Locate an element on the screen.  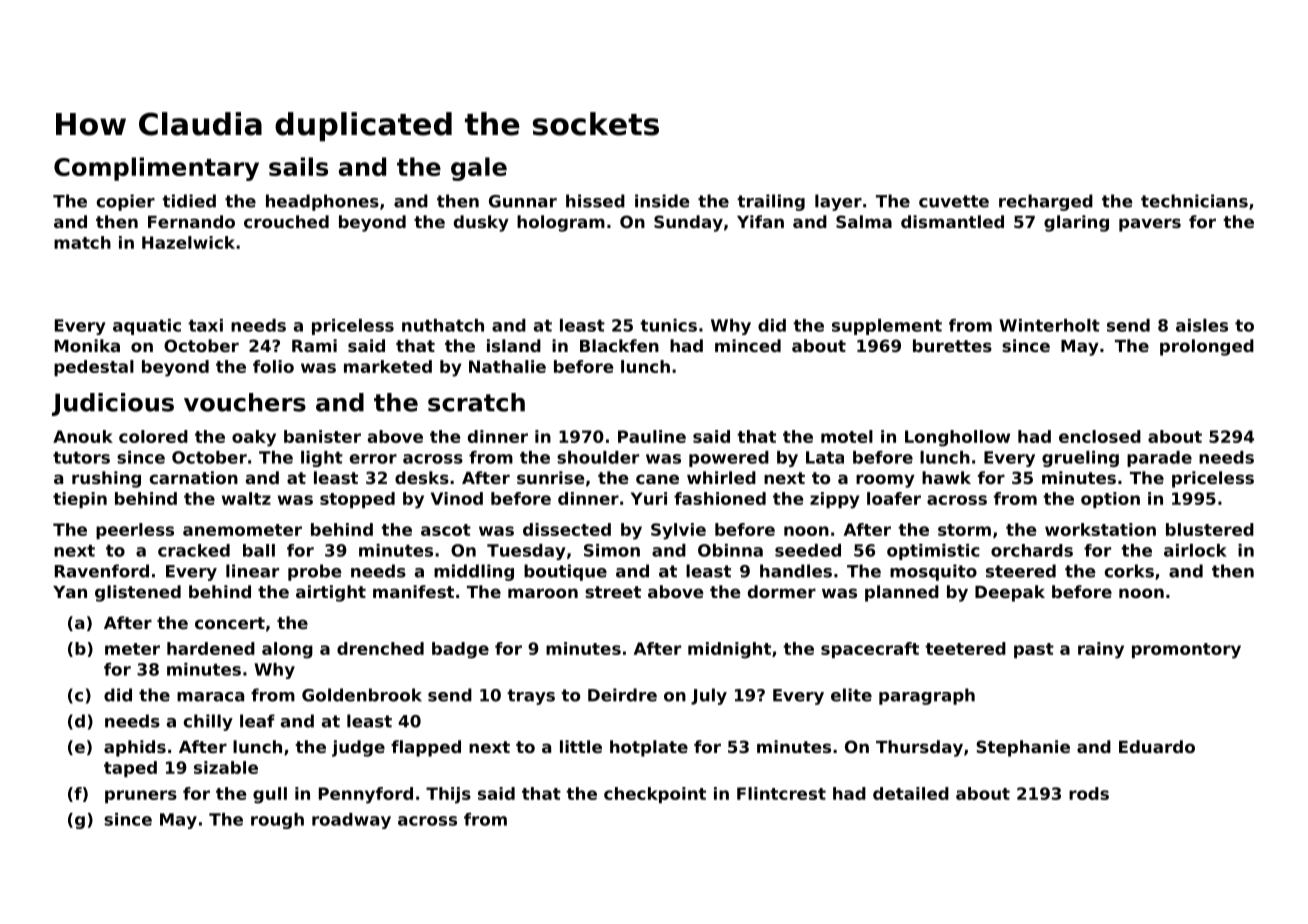
glistened is located at coordinates (138, 593).
